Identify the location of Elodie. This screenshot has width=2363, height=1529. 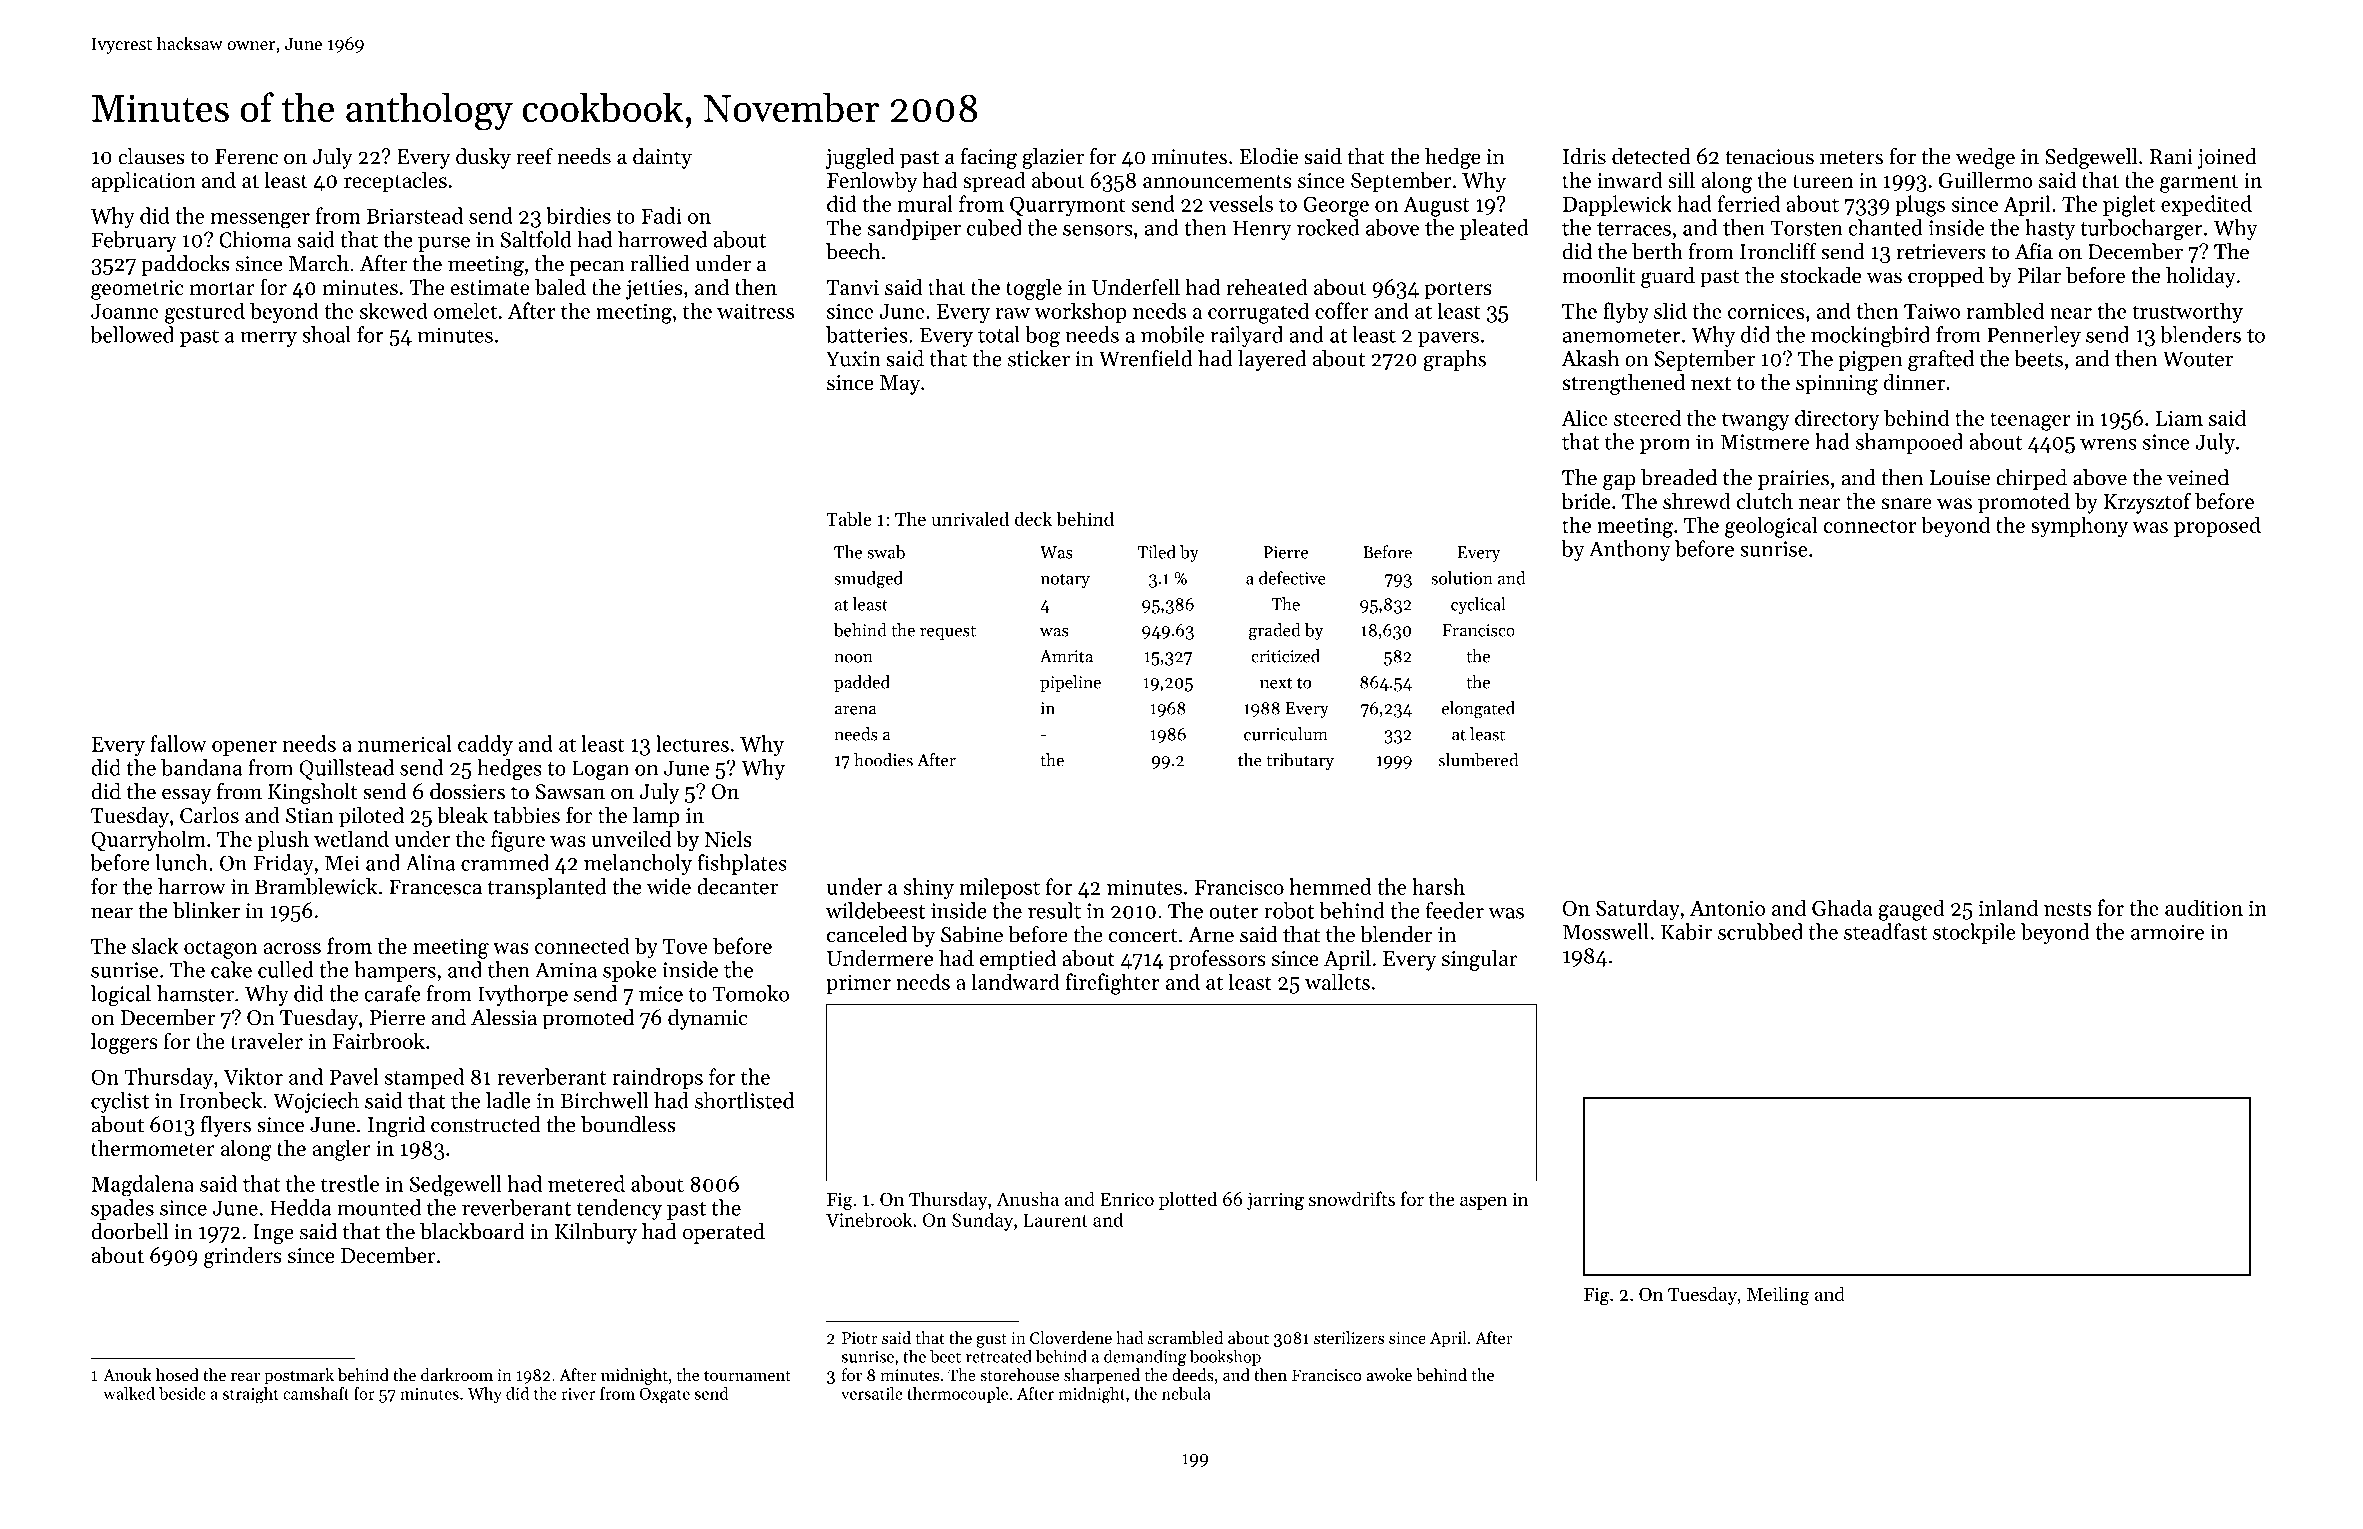
(1269, 156).
